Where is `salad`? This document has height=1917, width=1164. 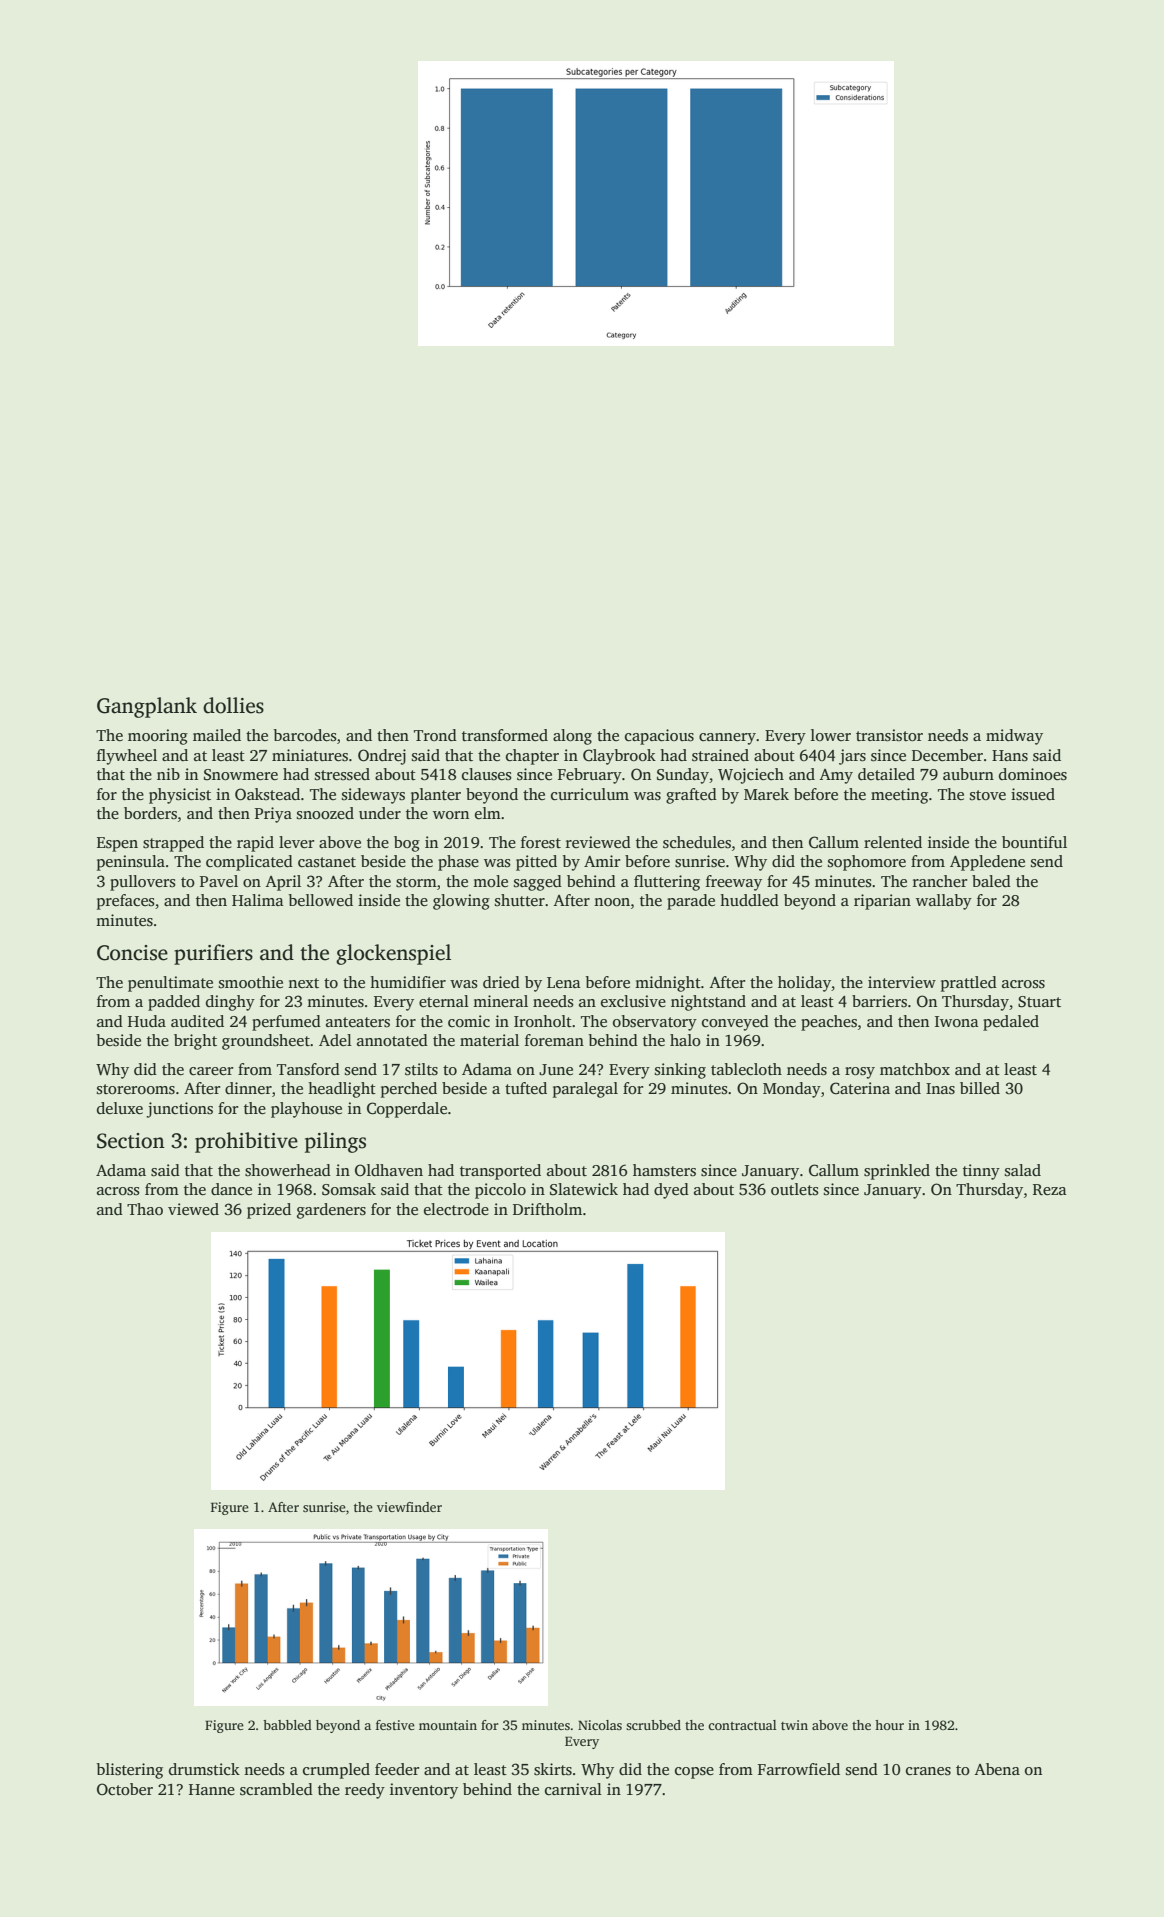
salad is located at coordinates (1023, 1170).
